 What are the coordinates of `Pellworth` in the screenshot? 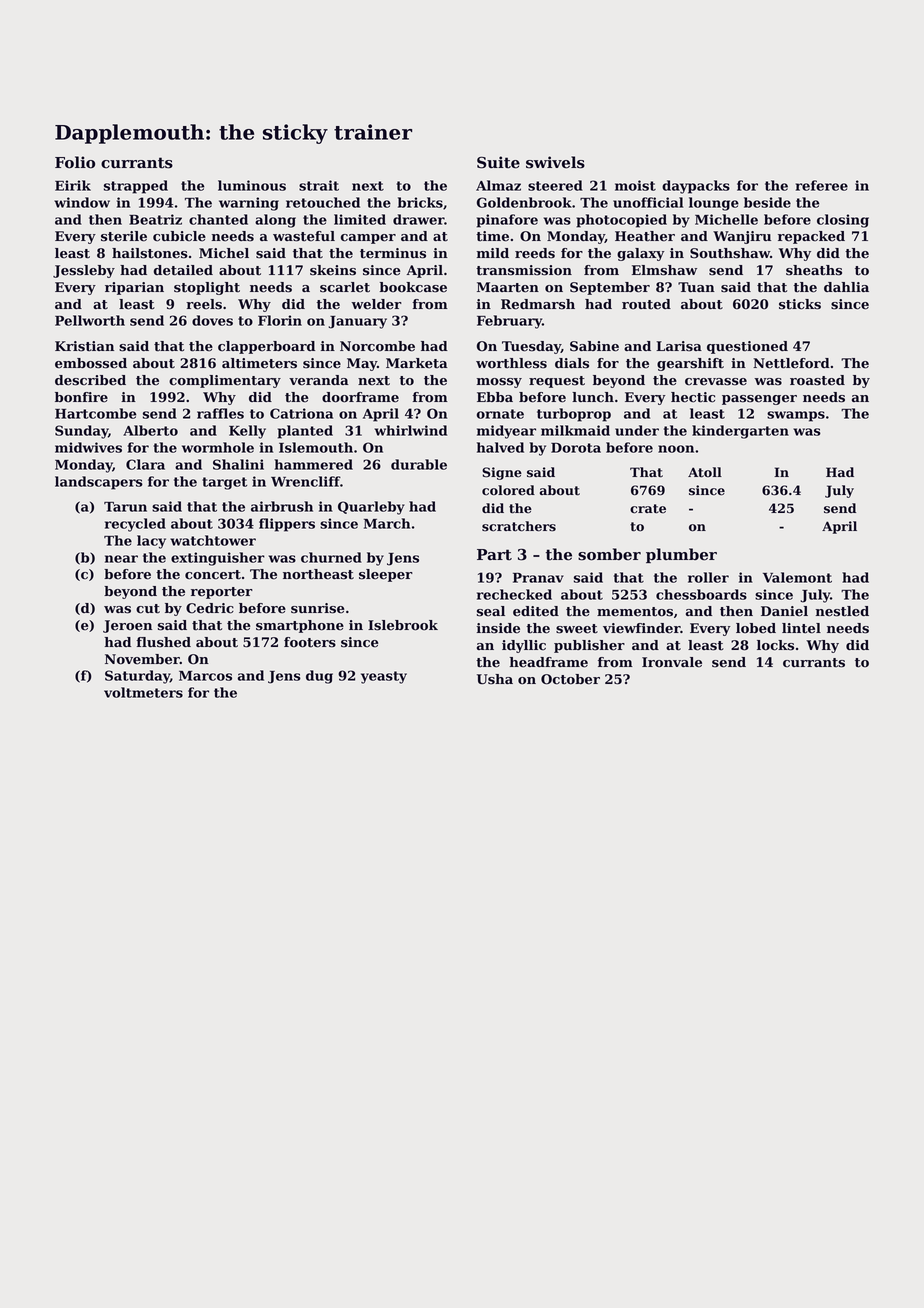 It's located at (90, 320).
